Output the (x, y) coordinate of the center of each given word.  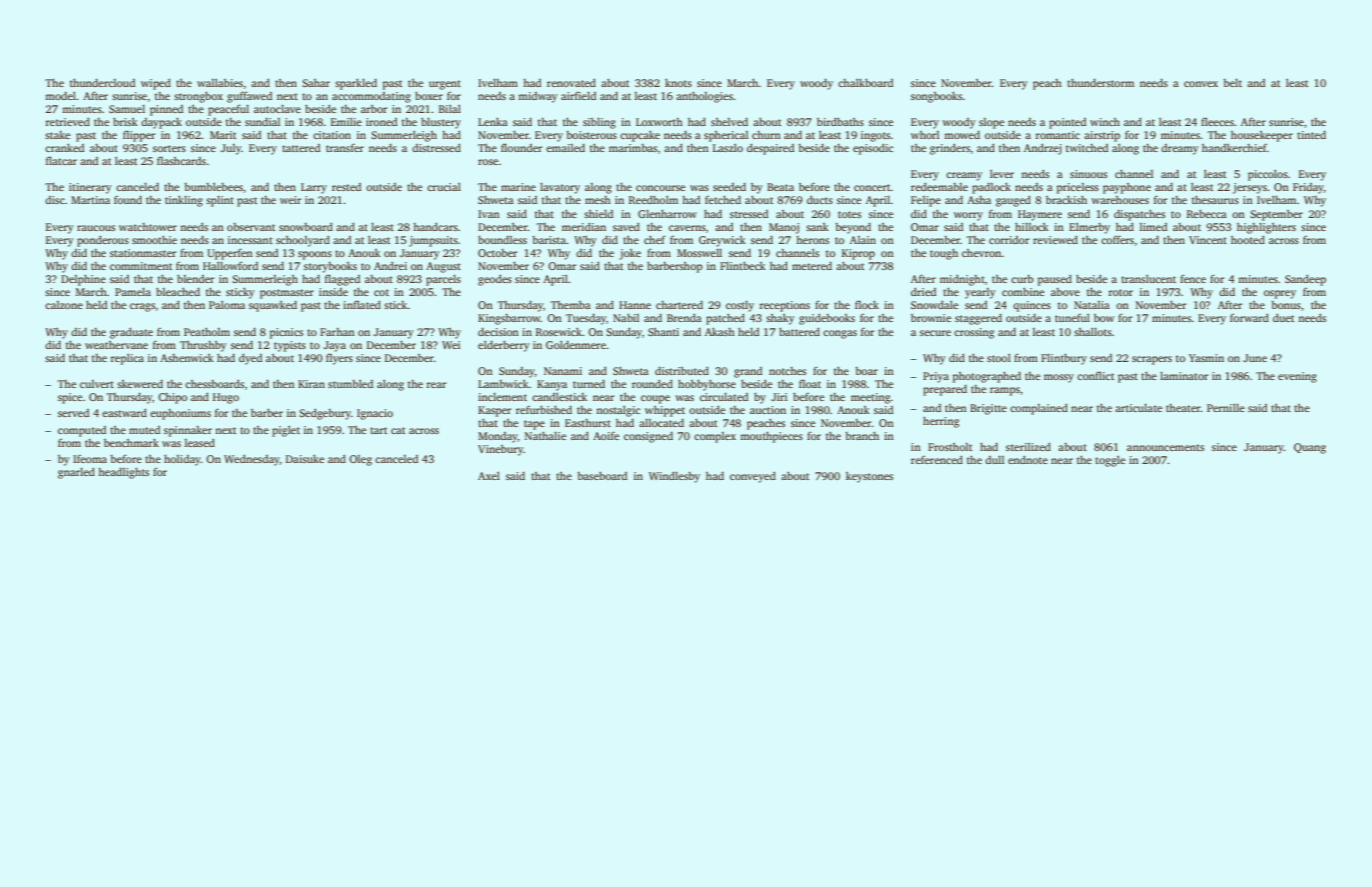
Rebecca (1207, 214)
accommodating (371, 97)
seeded (729, 187)
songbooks (936, 97)
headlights (123, 473)
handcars (435, 227)
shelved (729, 122)
